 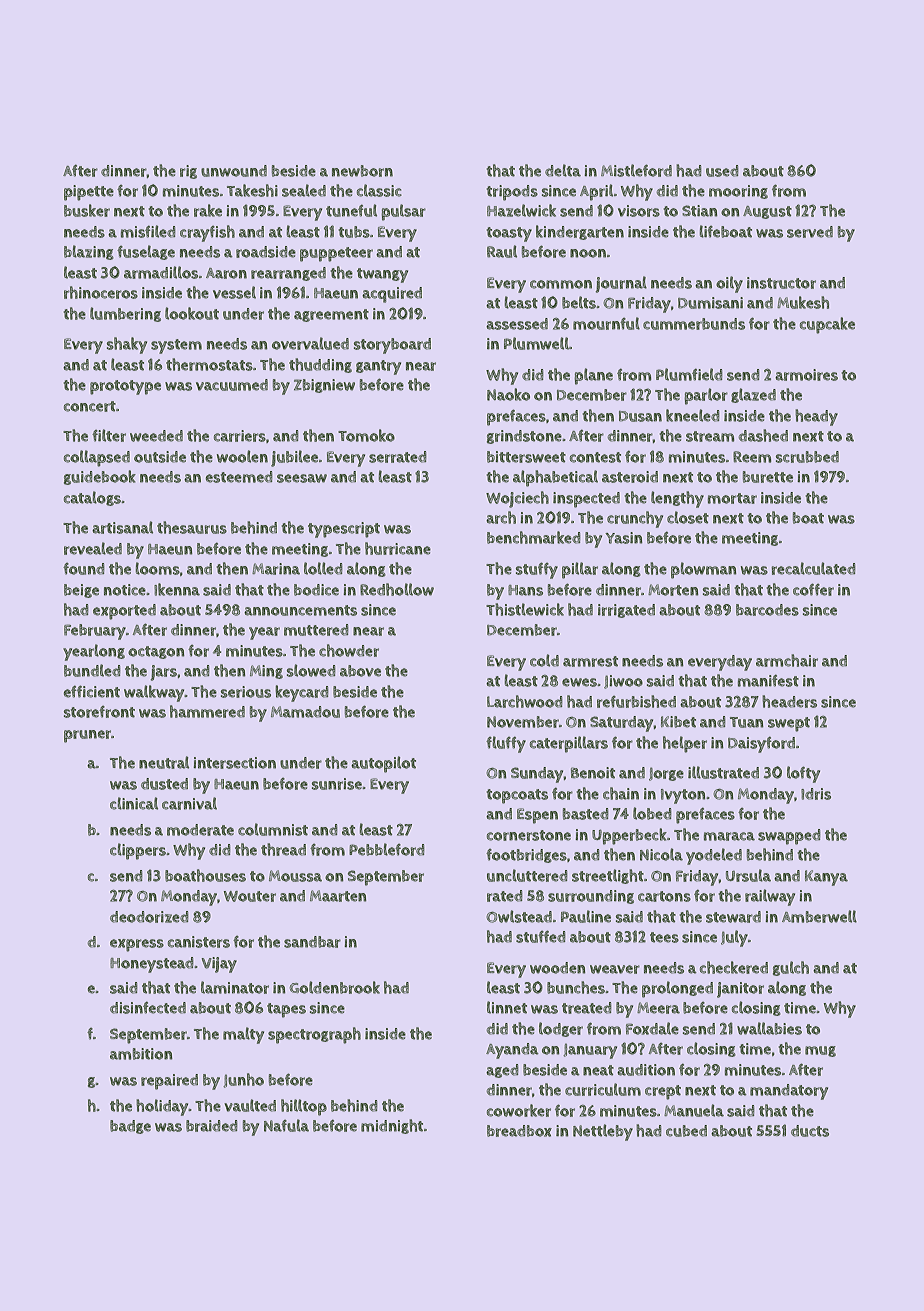 What do you see at coordinates (93, 548) in the page?
I see `revealed` at bounding box center [93, 548].
